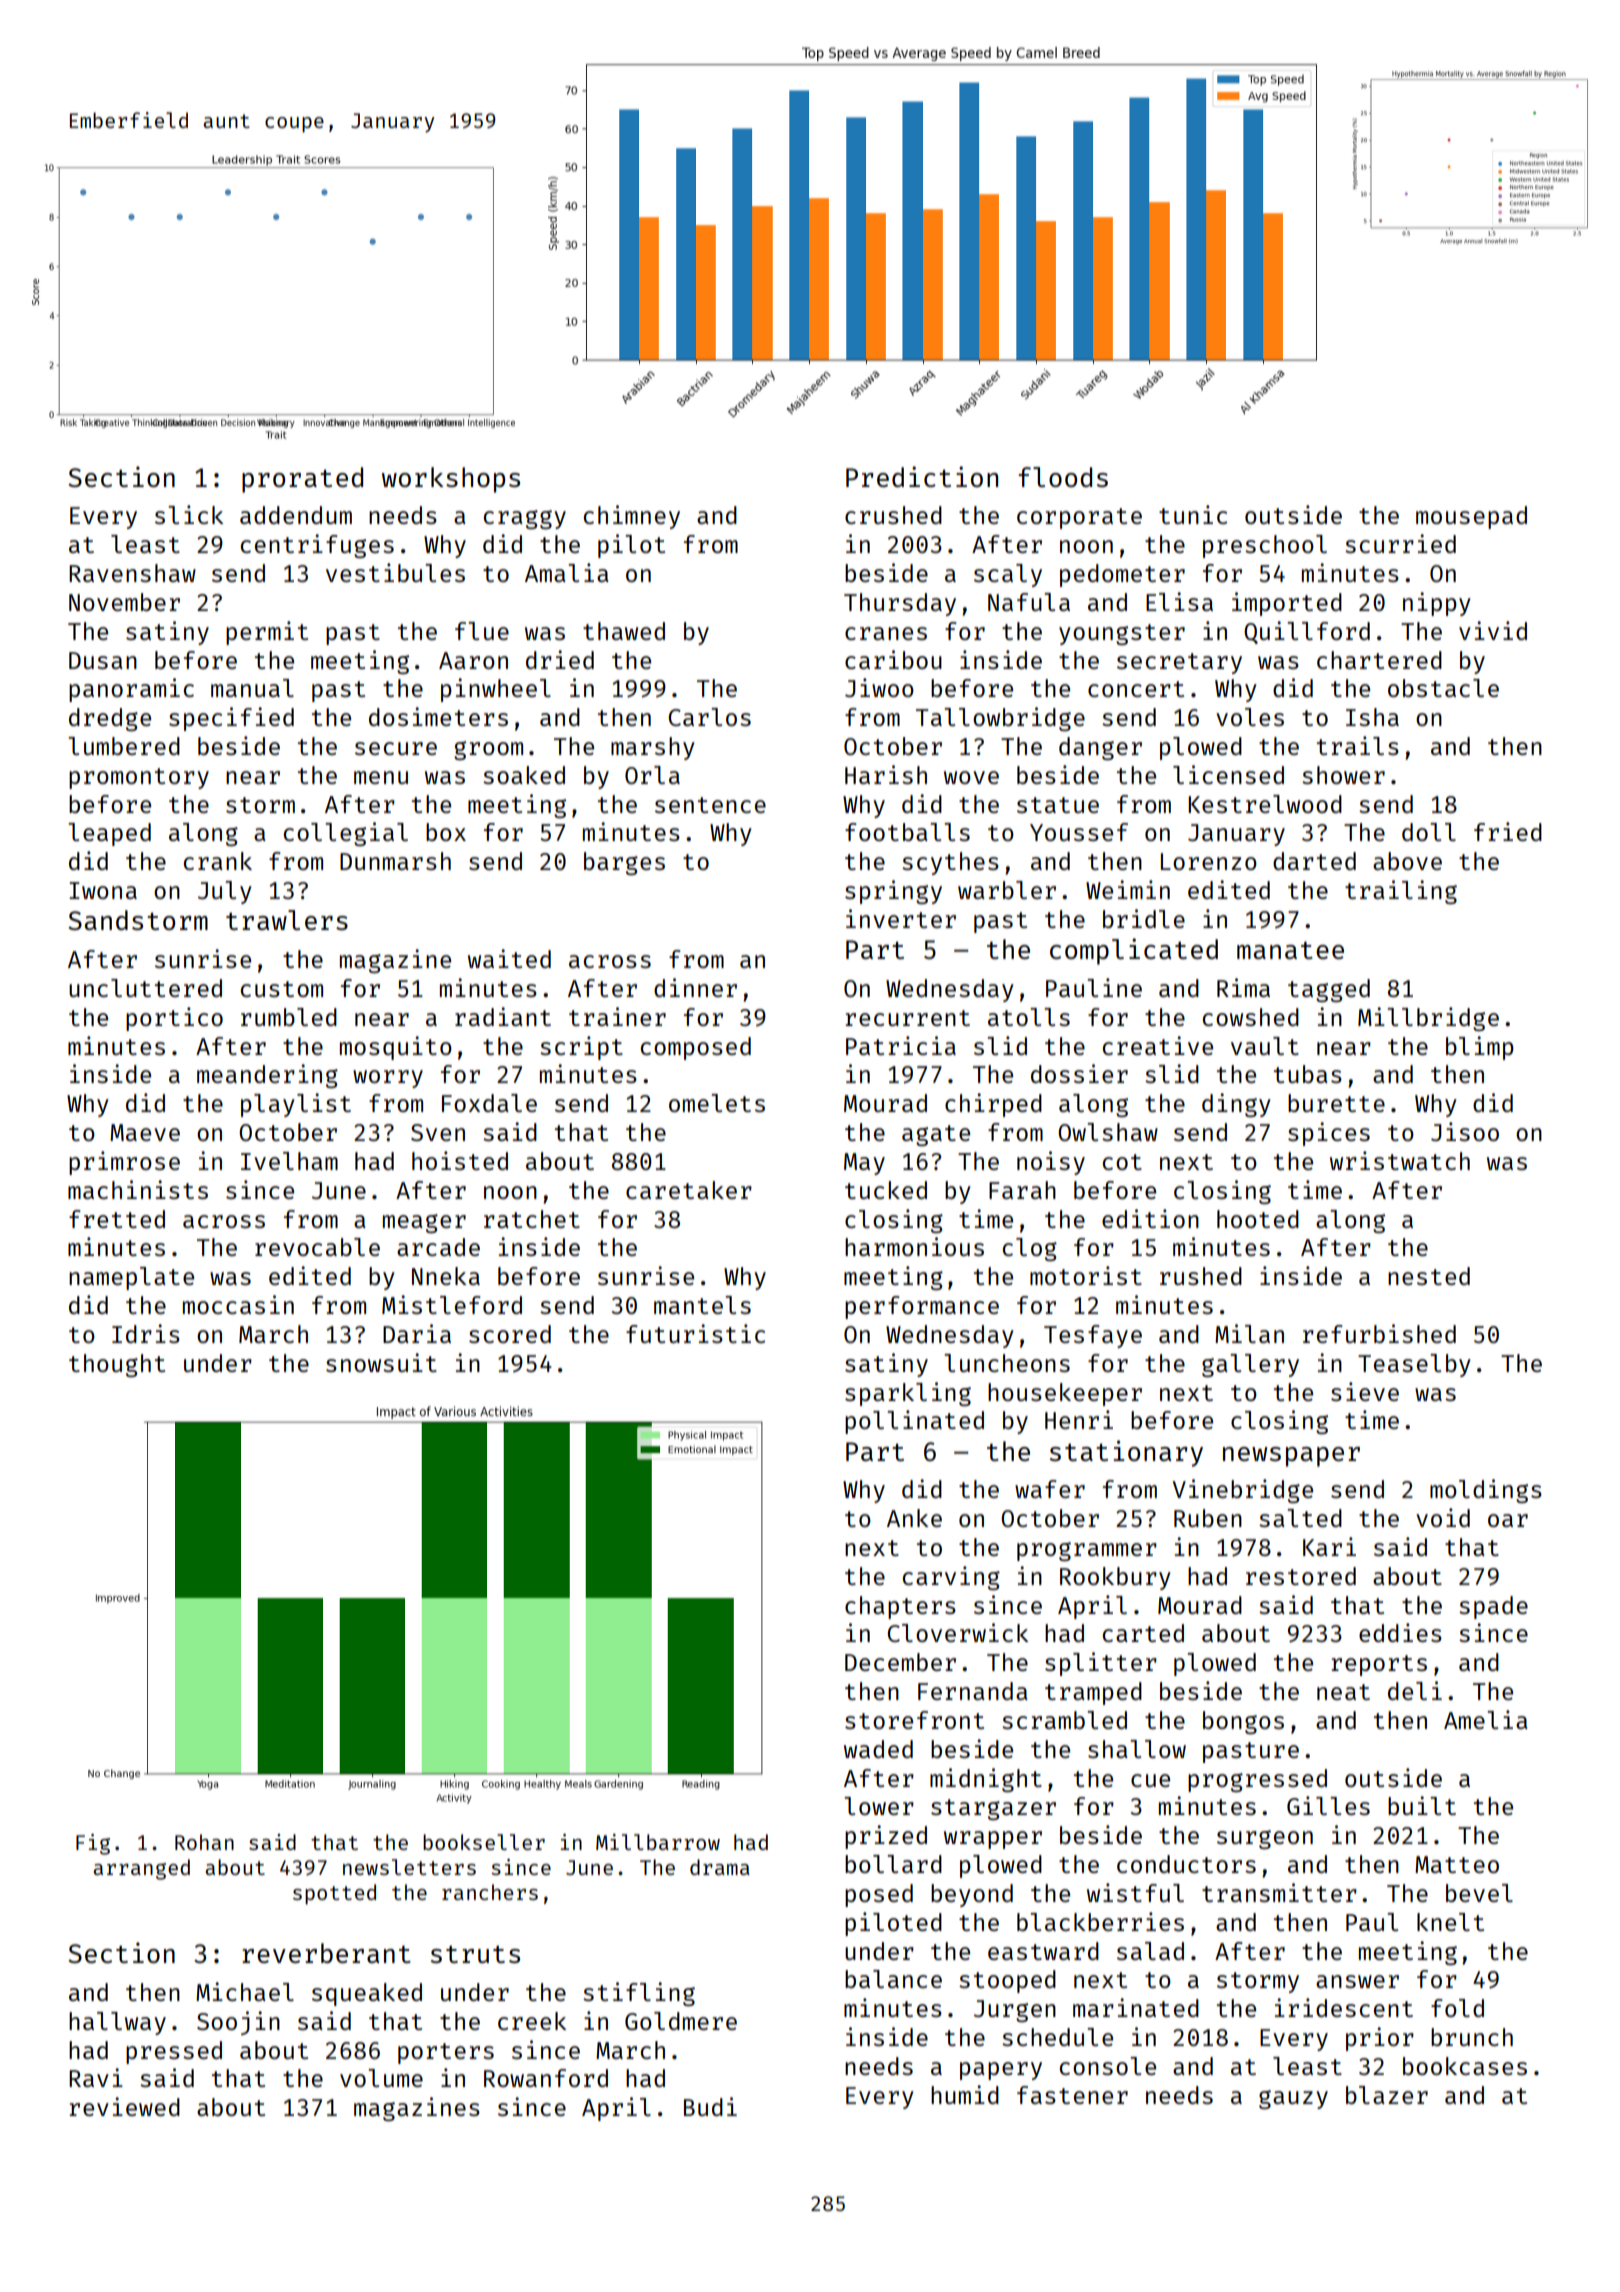  I want to click on scurried, so click(1400, 543).
